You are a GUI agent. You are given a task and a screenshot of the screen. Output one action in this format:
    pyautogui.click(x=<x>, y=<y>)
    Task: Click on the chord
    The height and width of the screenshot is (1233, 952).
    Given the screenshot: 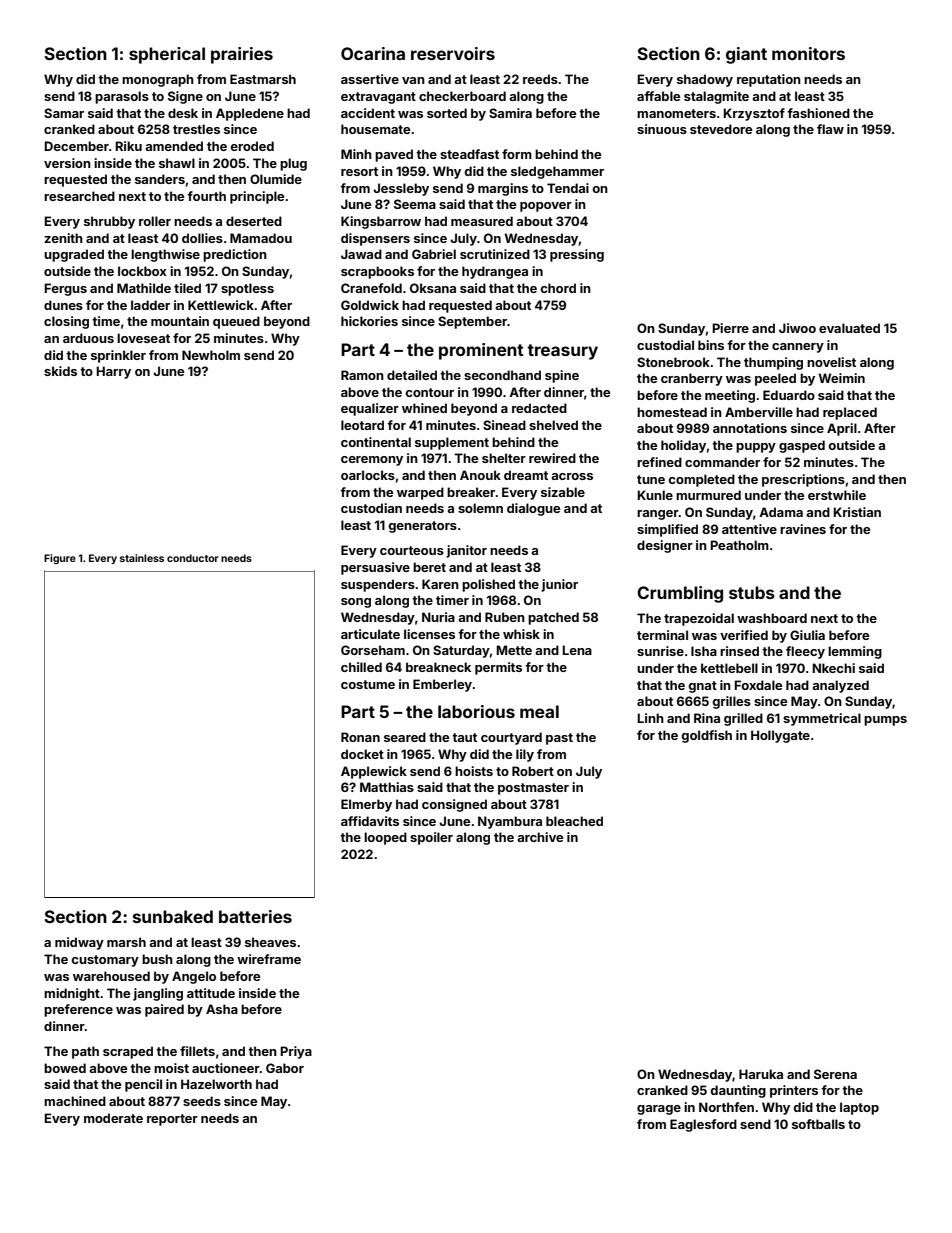 What is the action you would take?
    pyautogui.click(x=558, y=288)
